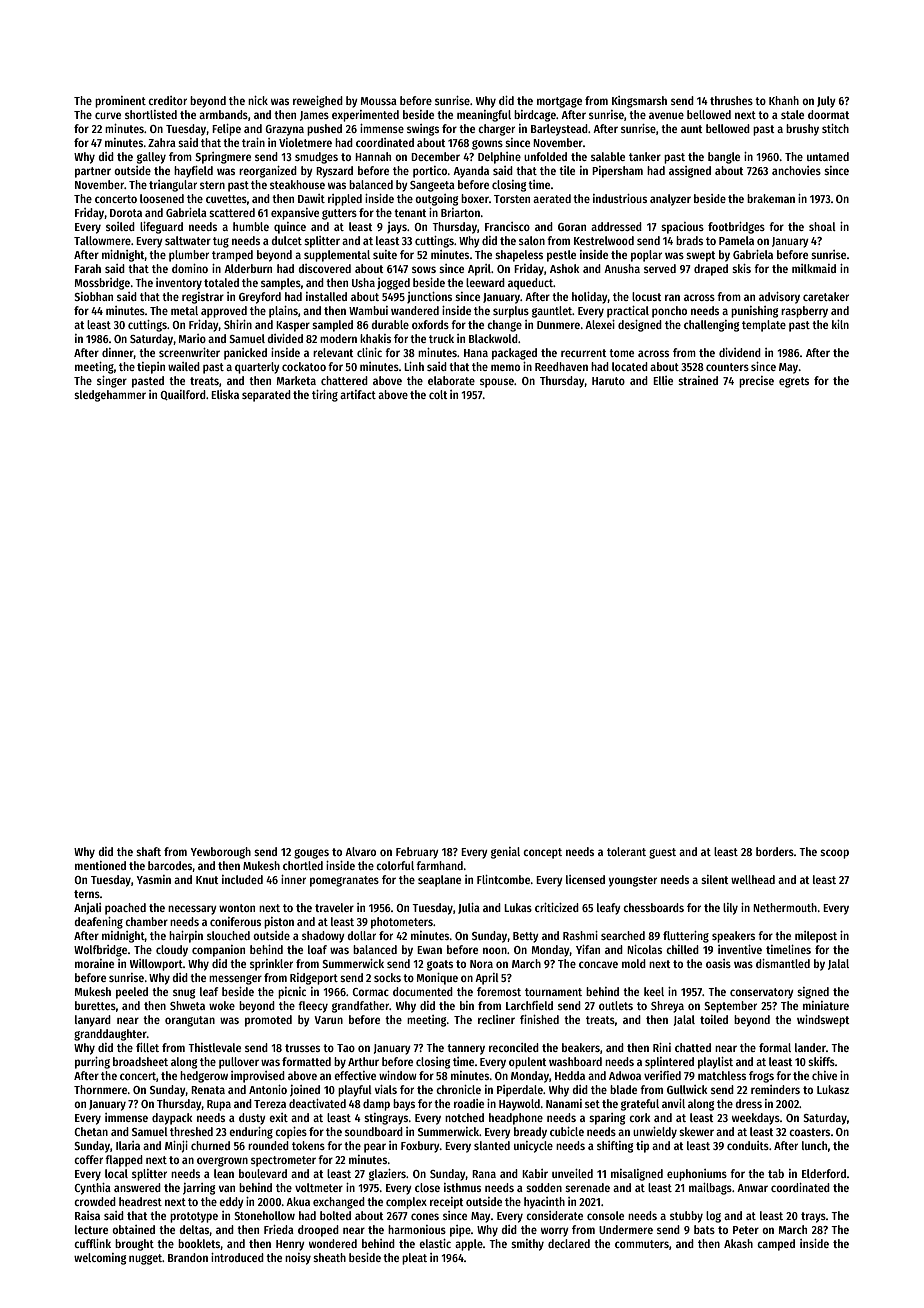  Describe the element at coordinates (775, 851) in the image. I see `borders` at that location.
